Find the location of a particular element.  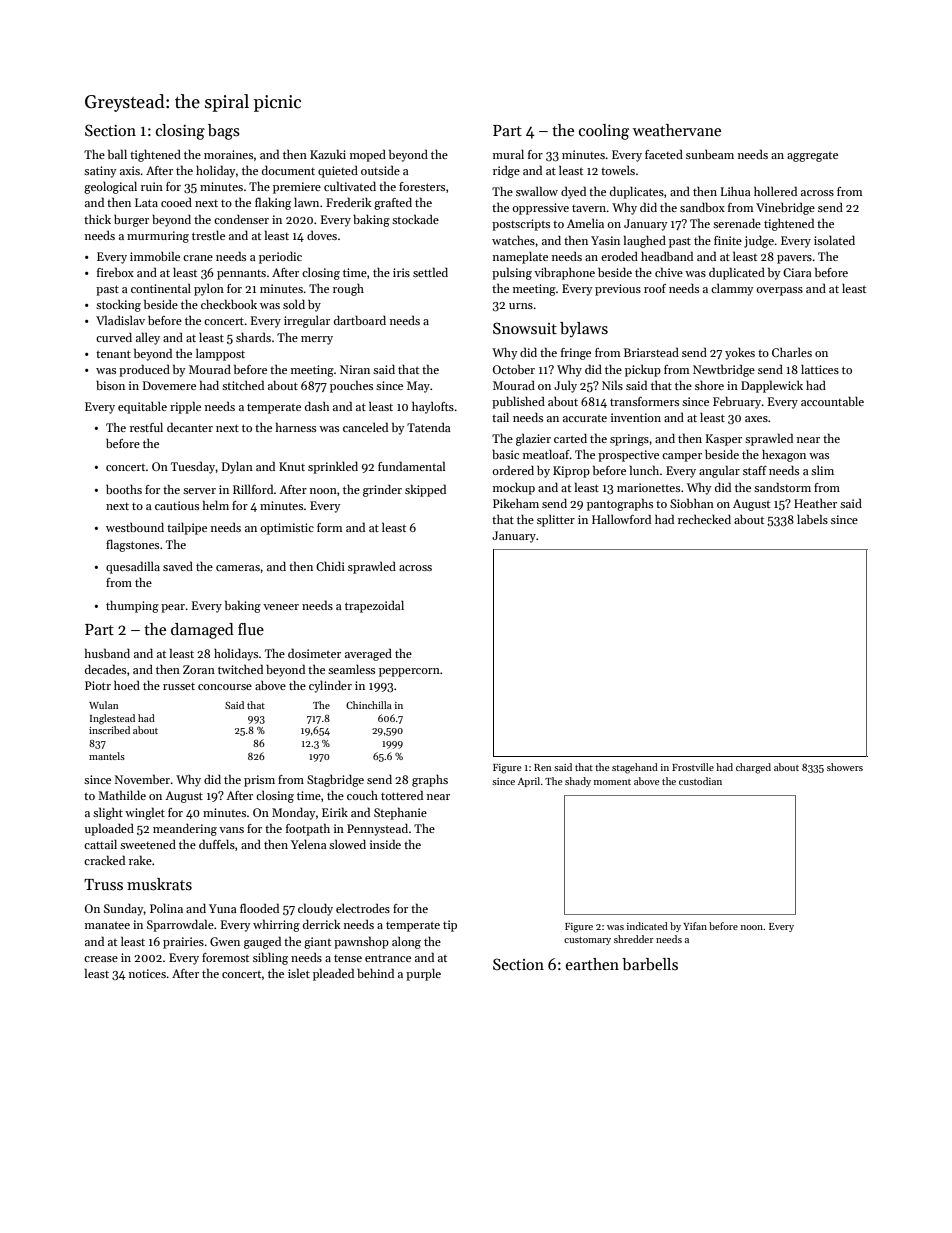

satiny is located at coordinates (100, 172).
